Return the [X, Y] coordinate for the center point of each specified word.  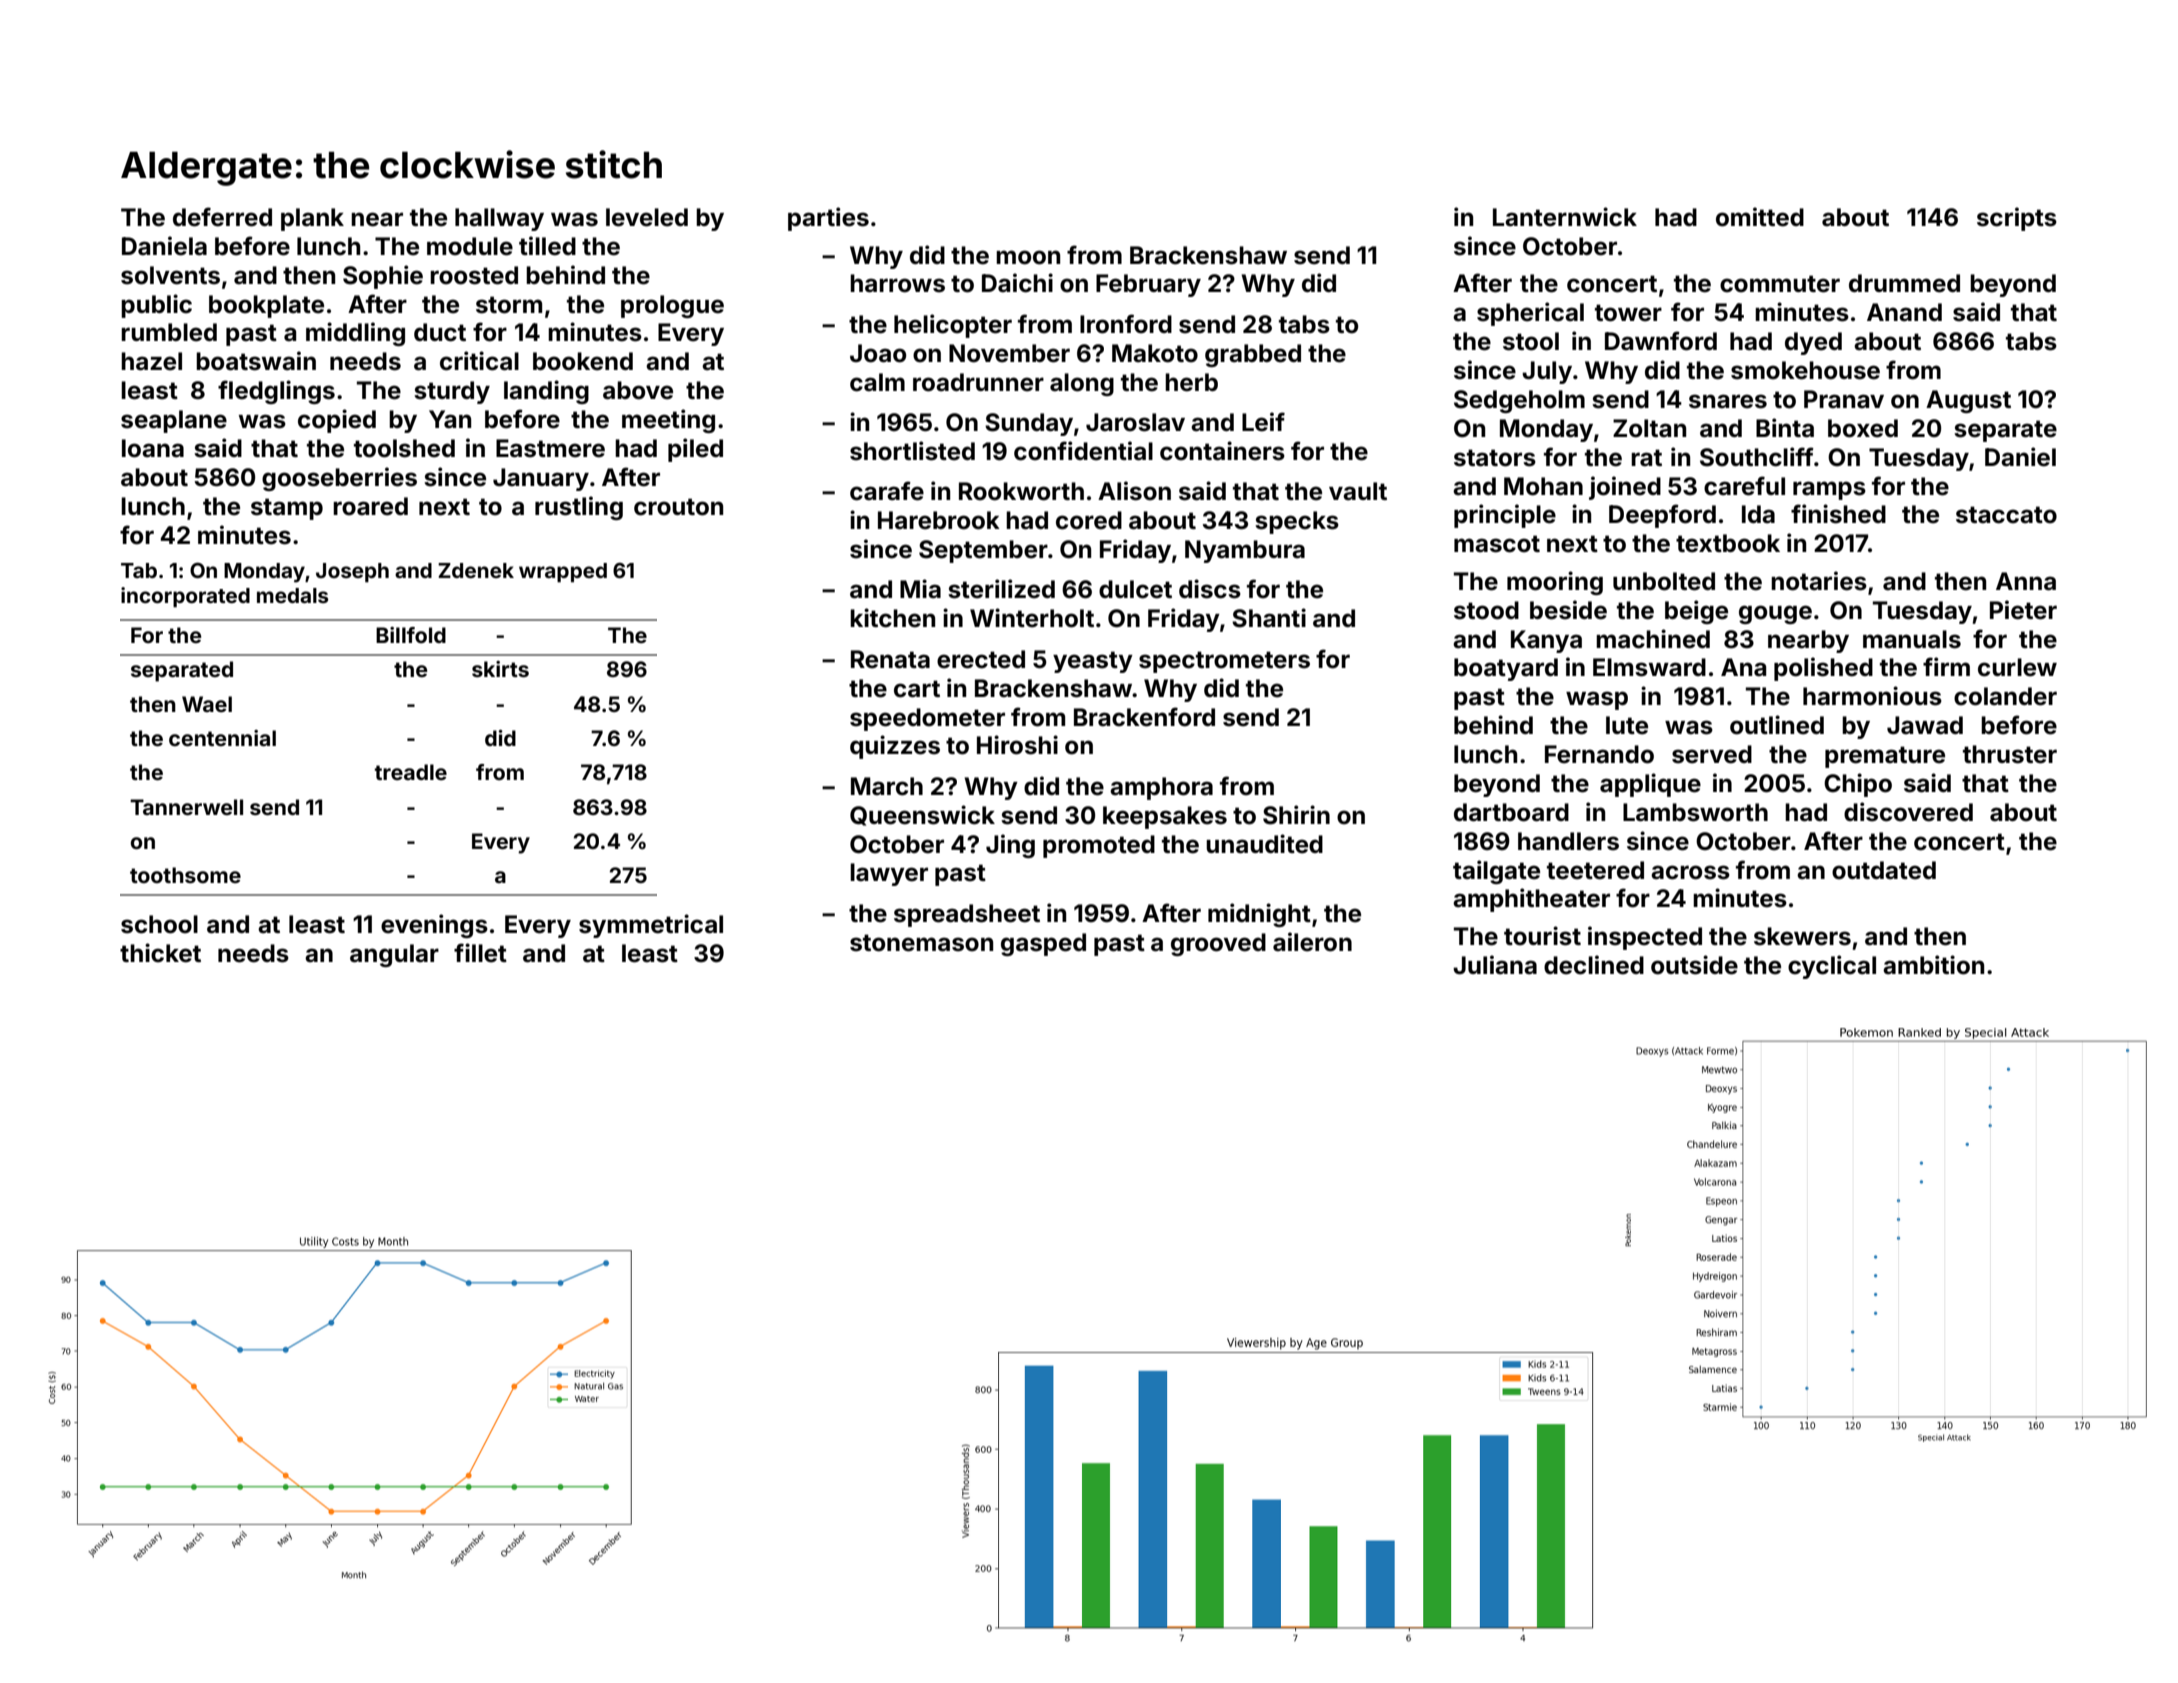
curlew [2017, 667]
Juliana [1495, 965]
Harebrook [939, 520]
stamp [287, 509]
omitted [1760, 217]
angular [394, 955]
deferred [222, 217]
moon [1028, 257]
